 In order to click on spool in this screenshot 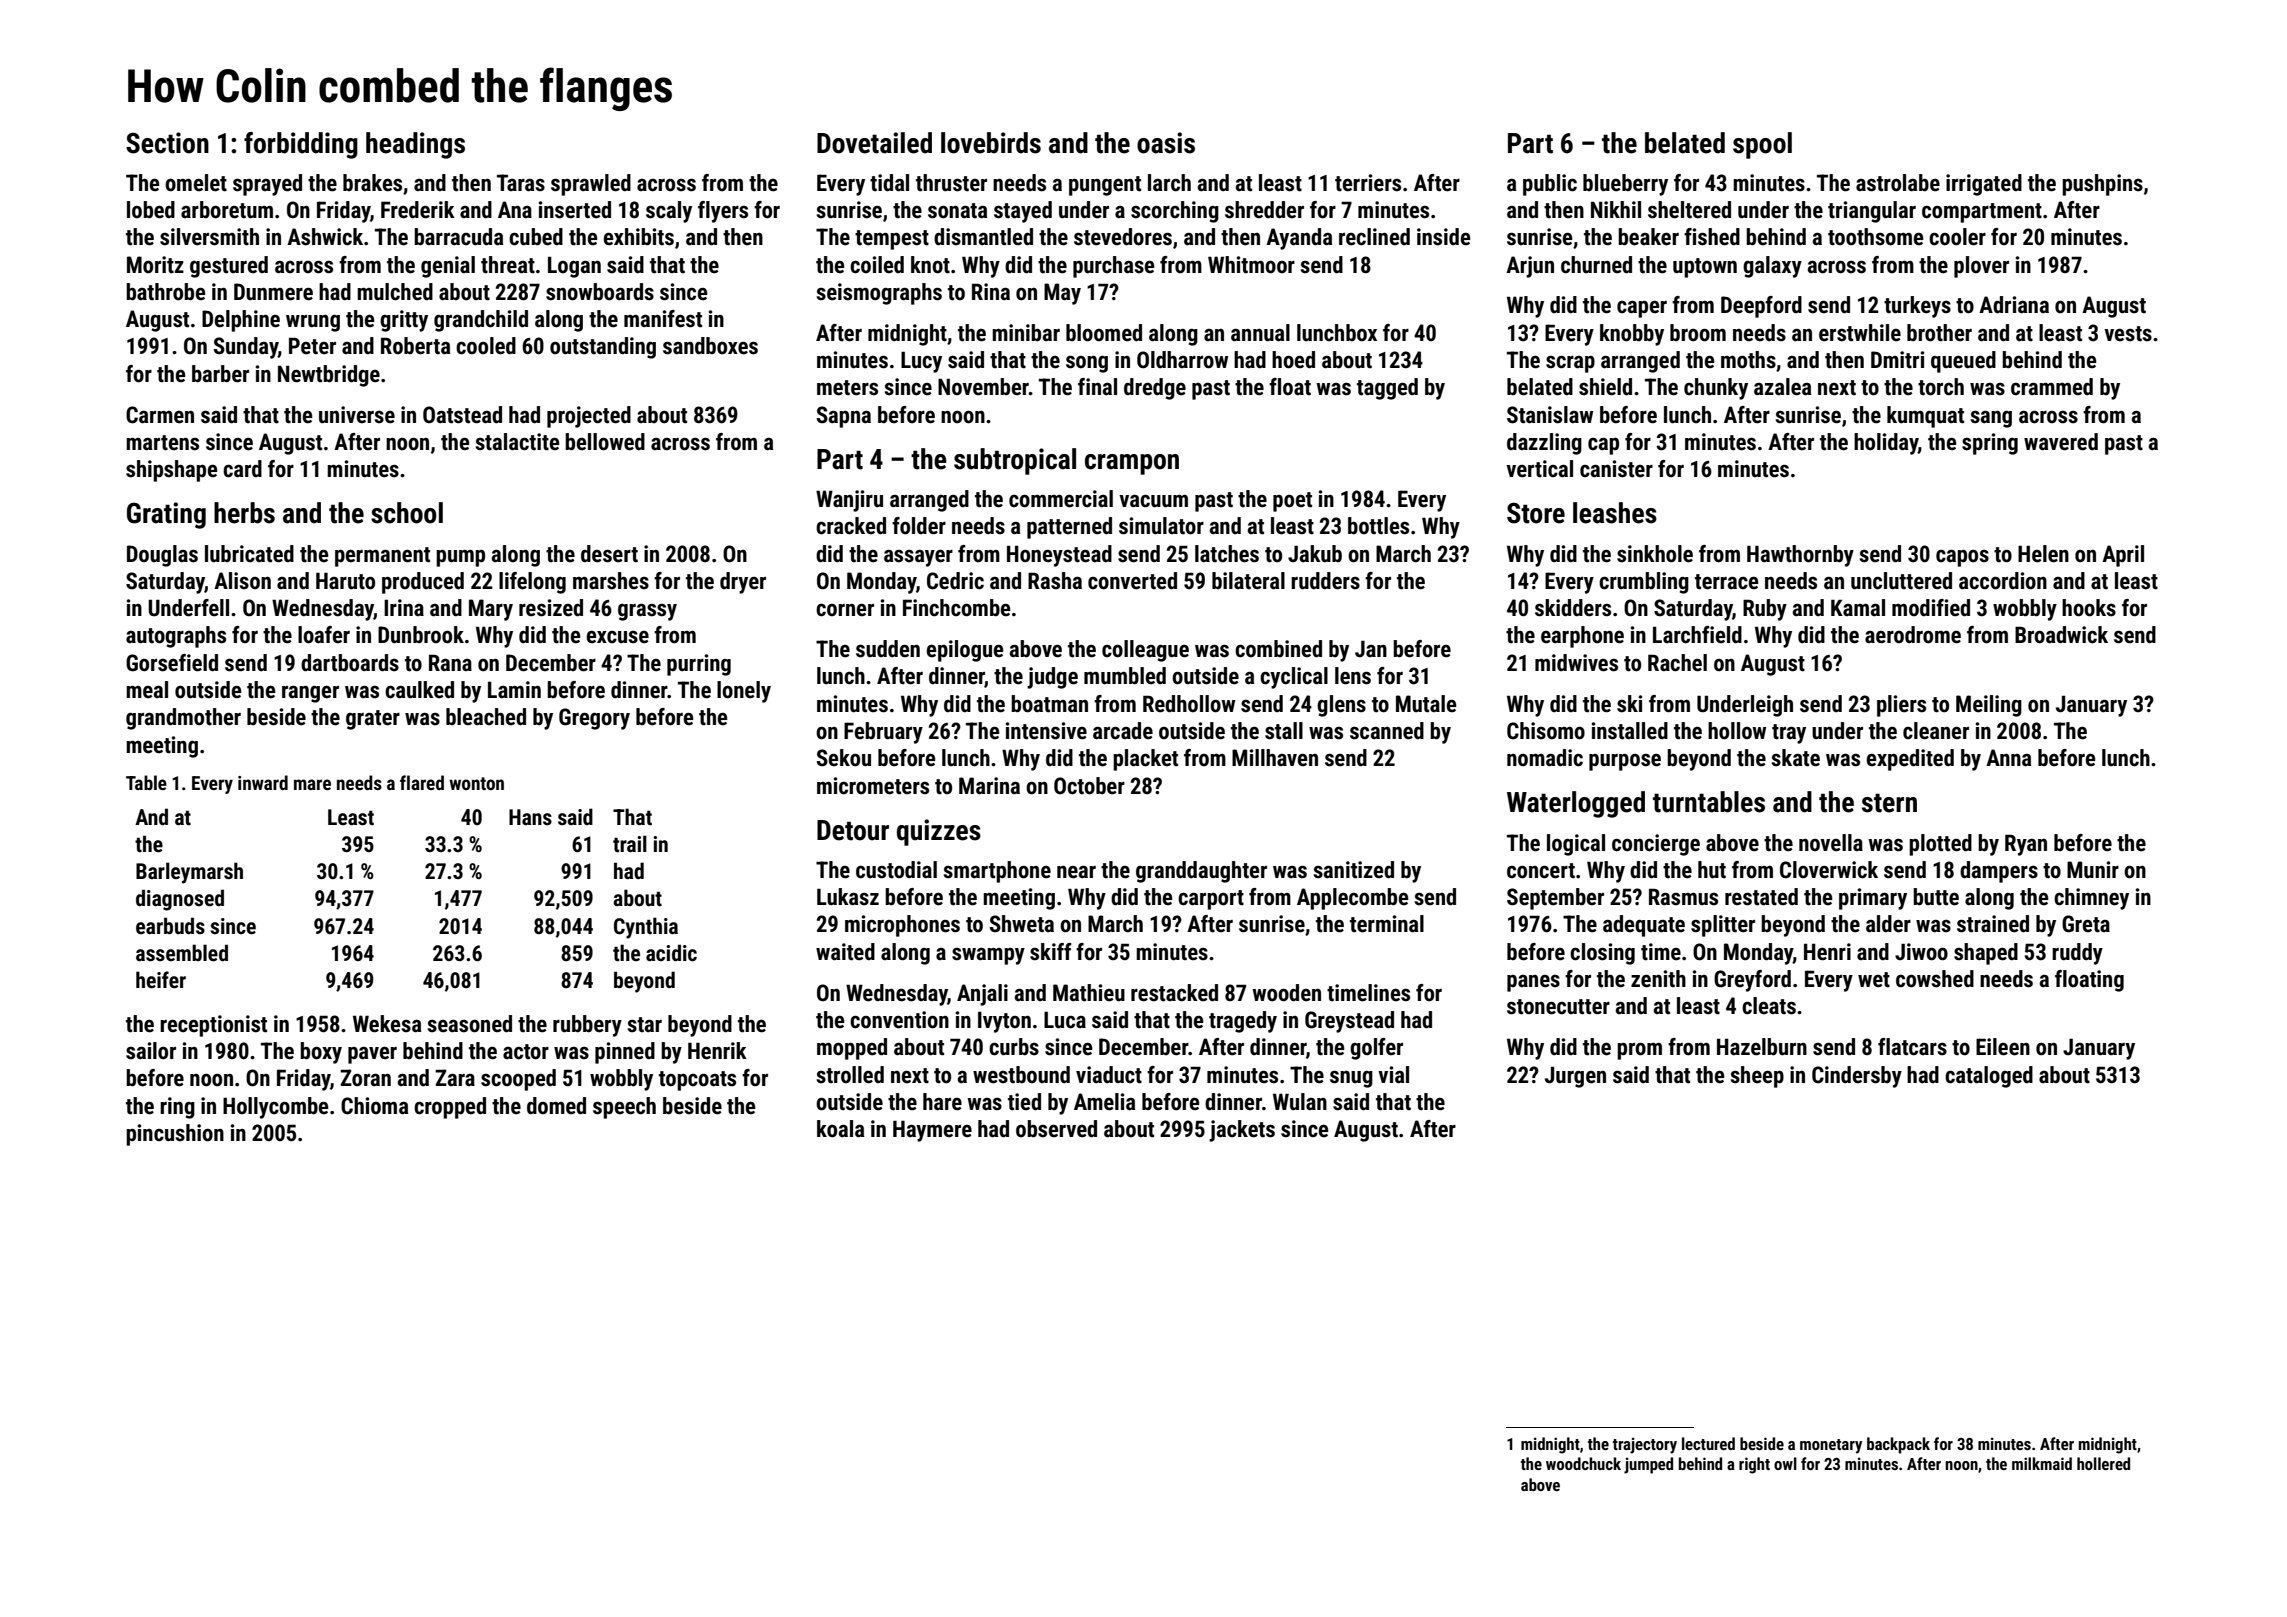, I will do `click(1762, 145)`.
